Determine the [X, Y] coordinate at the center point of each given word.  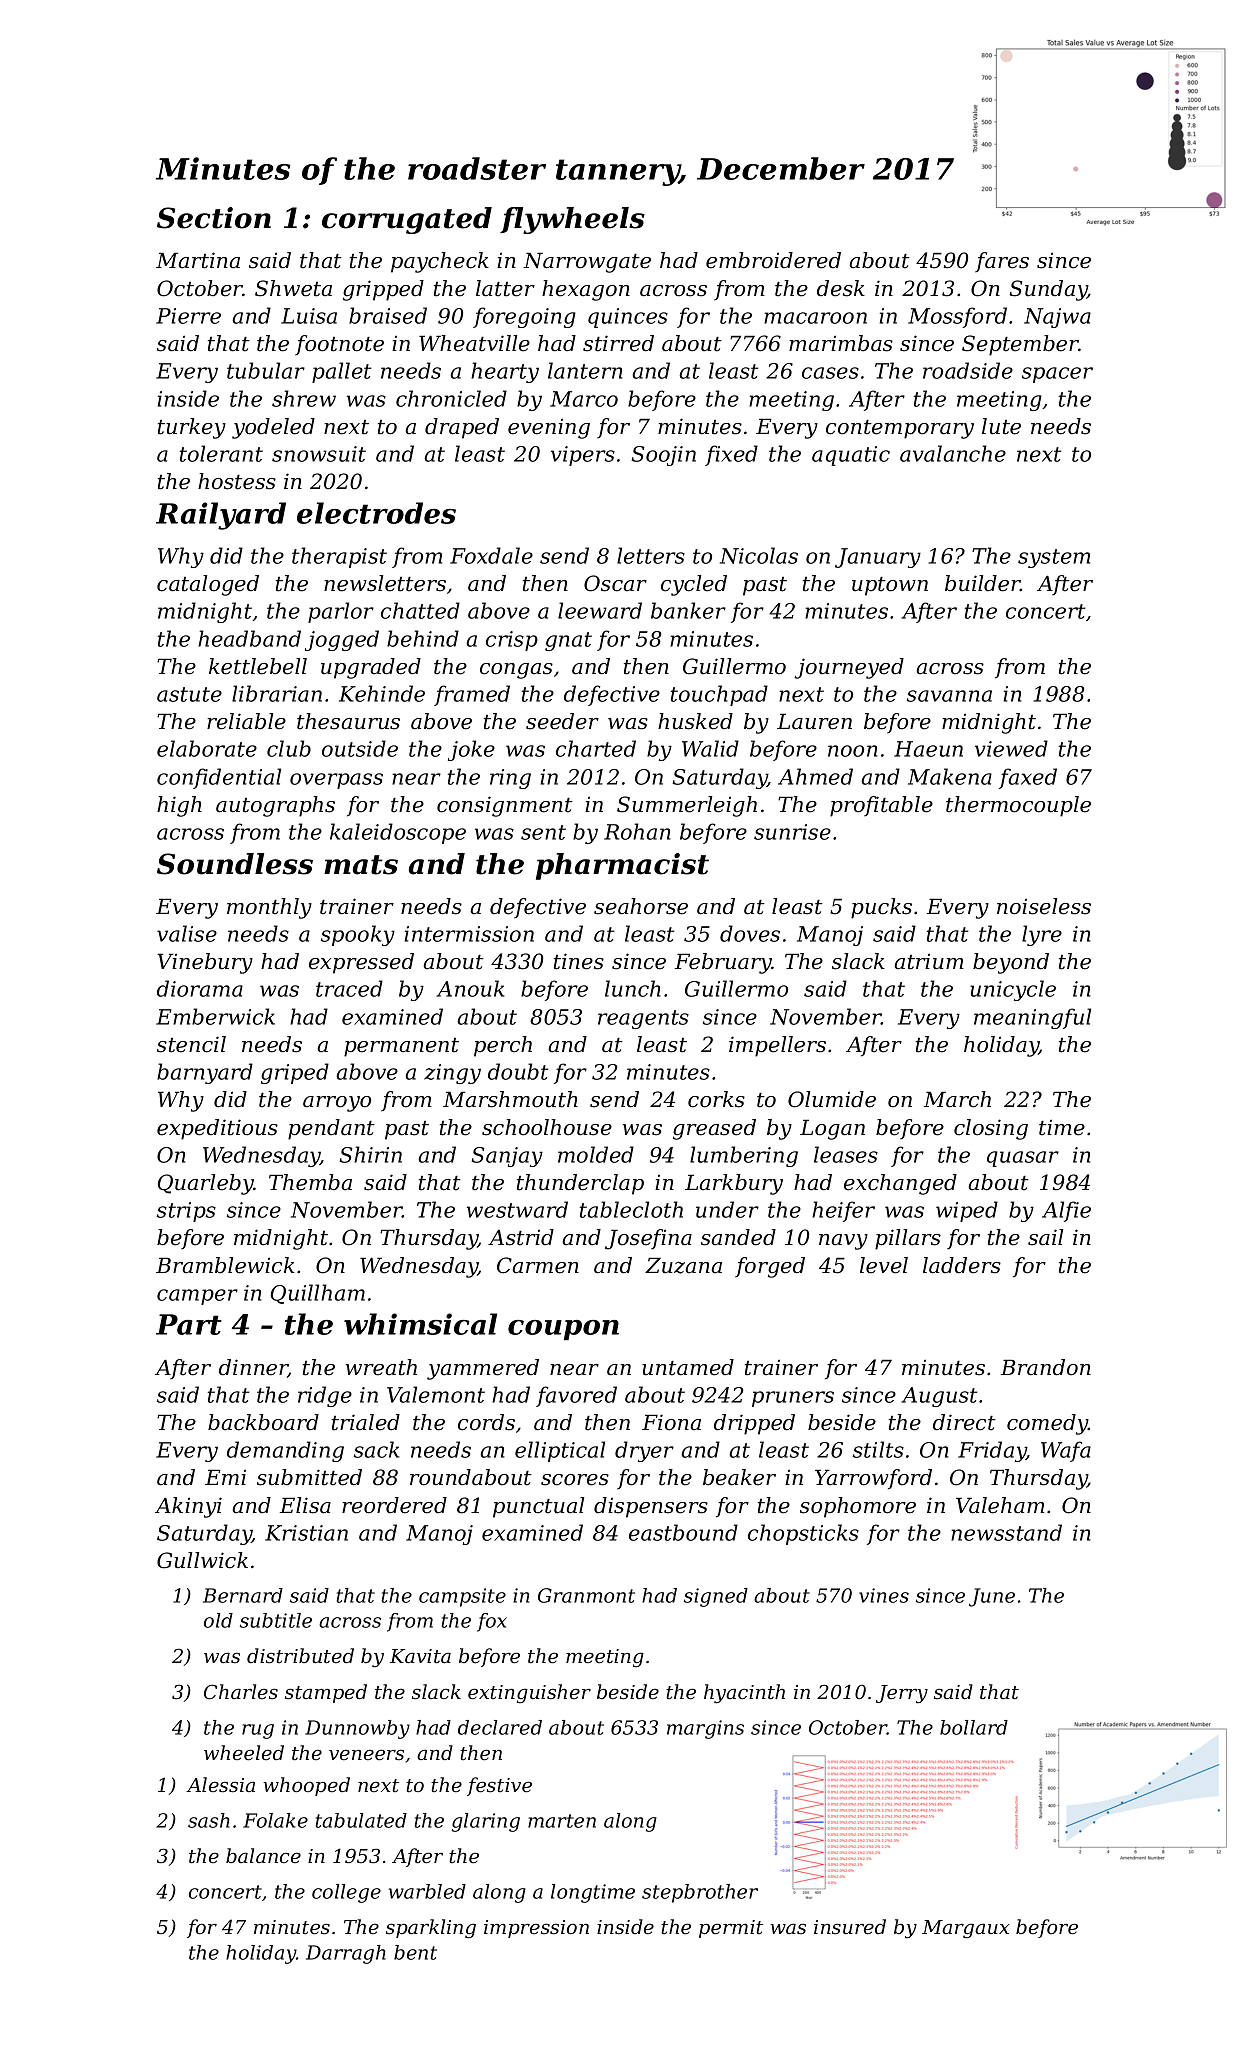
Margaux [965, 1929]
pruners [793, 1399]
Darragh [346, 1954]
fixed [731, 455]
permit [731, 1929]
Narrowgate [587, 262]
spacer [1057, 375]
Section [214, 218]
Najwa [1057, 318]
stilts [878, 1449]
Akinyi [188, 1507]
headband [249, 638]
